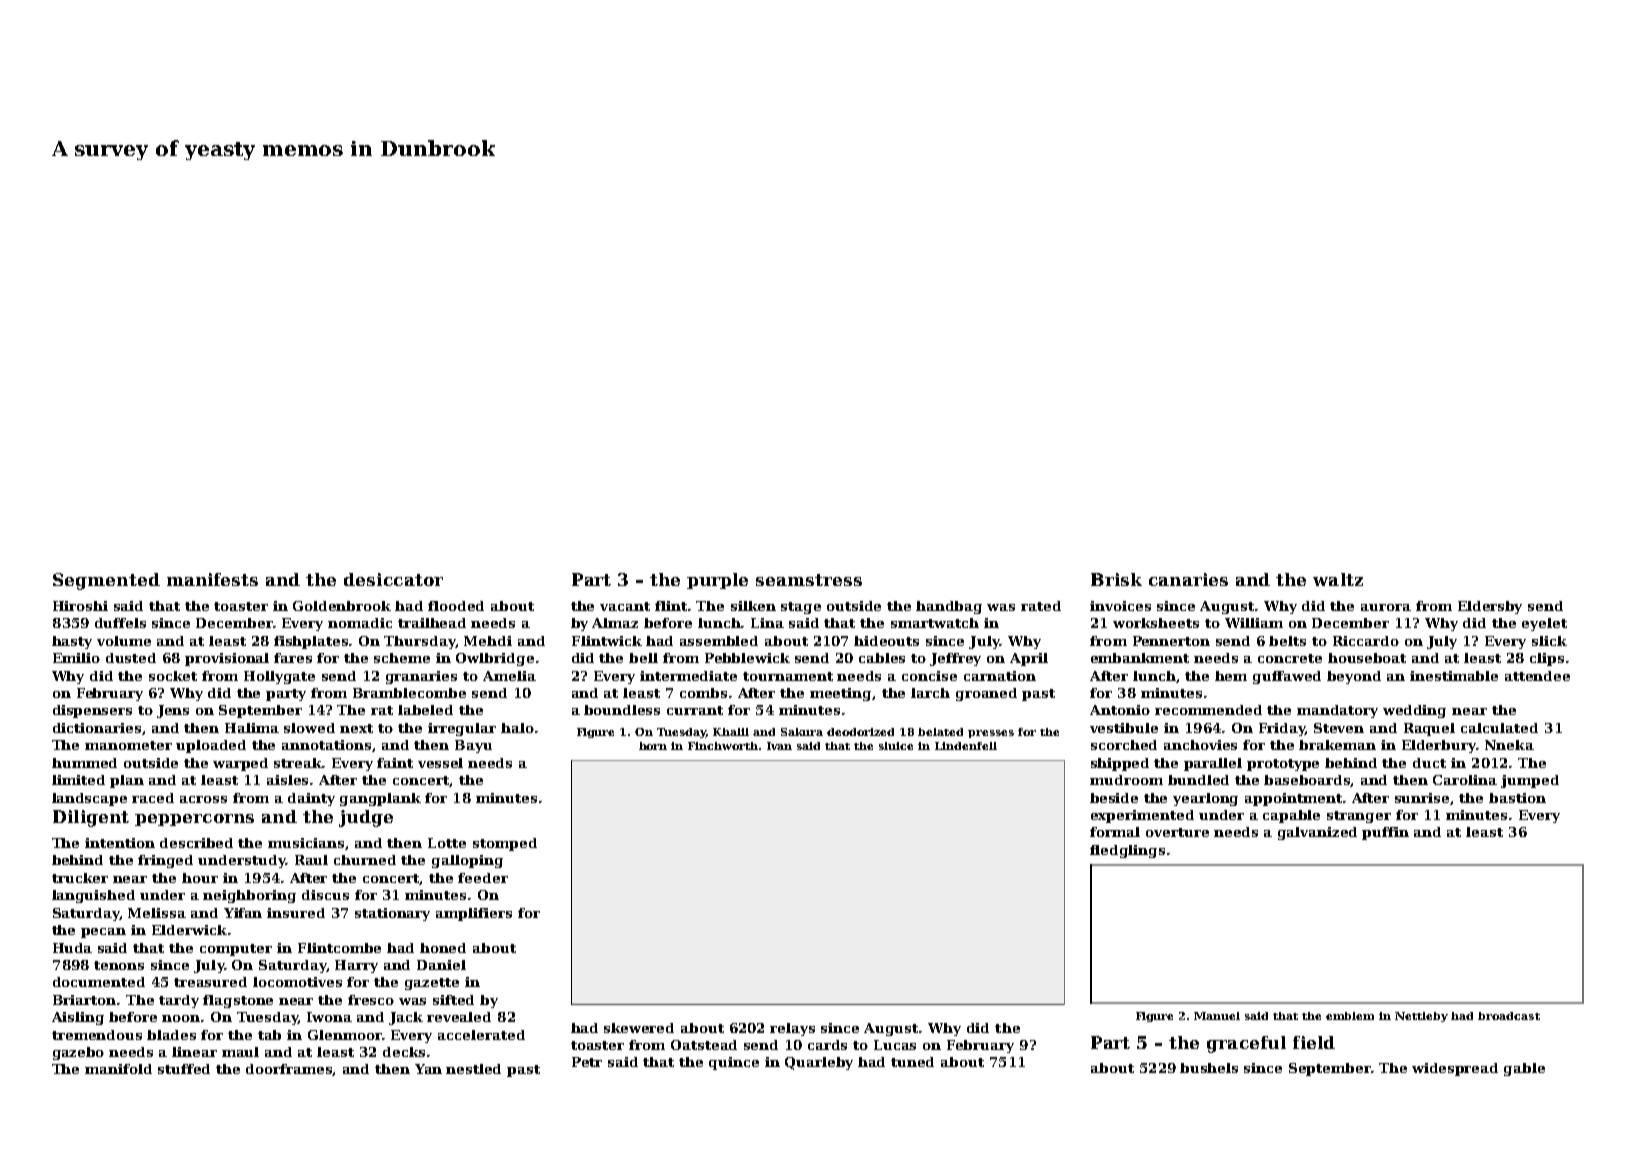 This image has height=1157, width=1636. What do you see at coordinates (779, 746) in the image?
I see `Ivan` at bounding box center [779, 746].
